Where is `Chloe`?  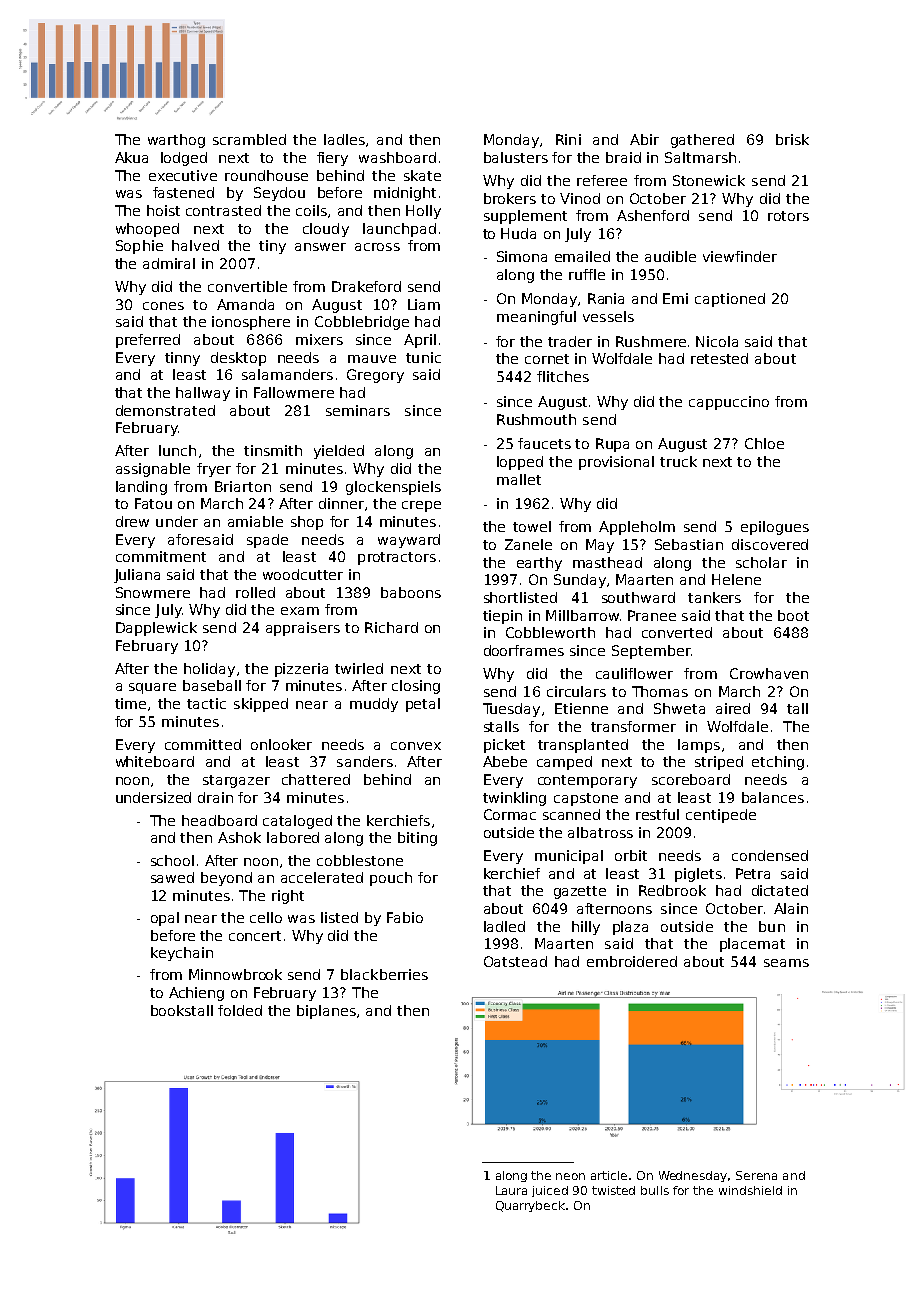
Chloe is located at coordinates (764, 443).
